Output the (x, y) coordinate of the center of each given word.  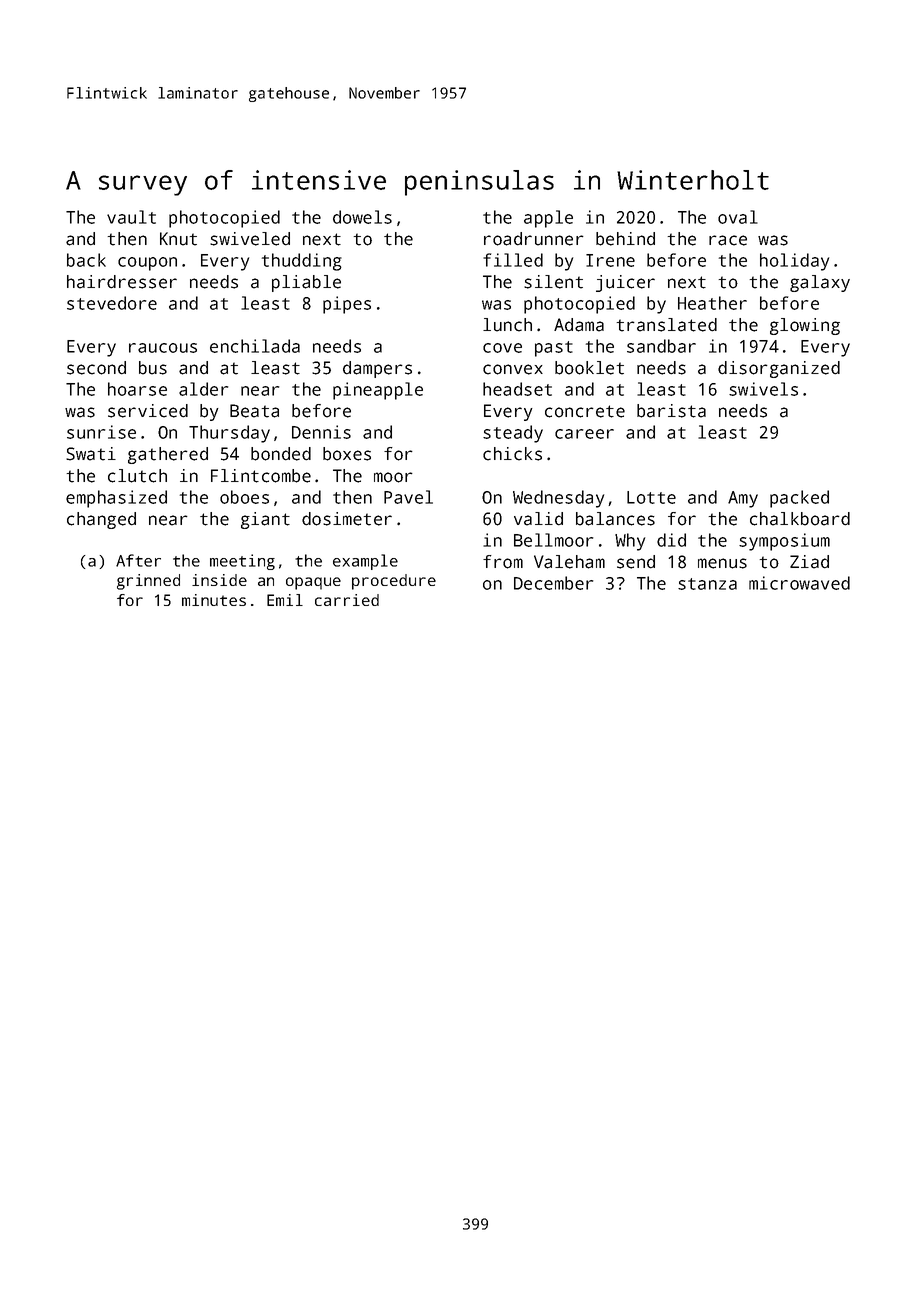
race (728, 240)
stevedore (112, 303)
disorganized (779, 369)
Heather (712, 303)
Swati (91, 454)
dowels (362, 217)
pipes (347, 305)
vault (131, 217)
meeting (242, 562)
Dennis (321, 432)
